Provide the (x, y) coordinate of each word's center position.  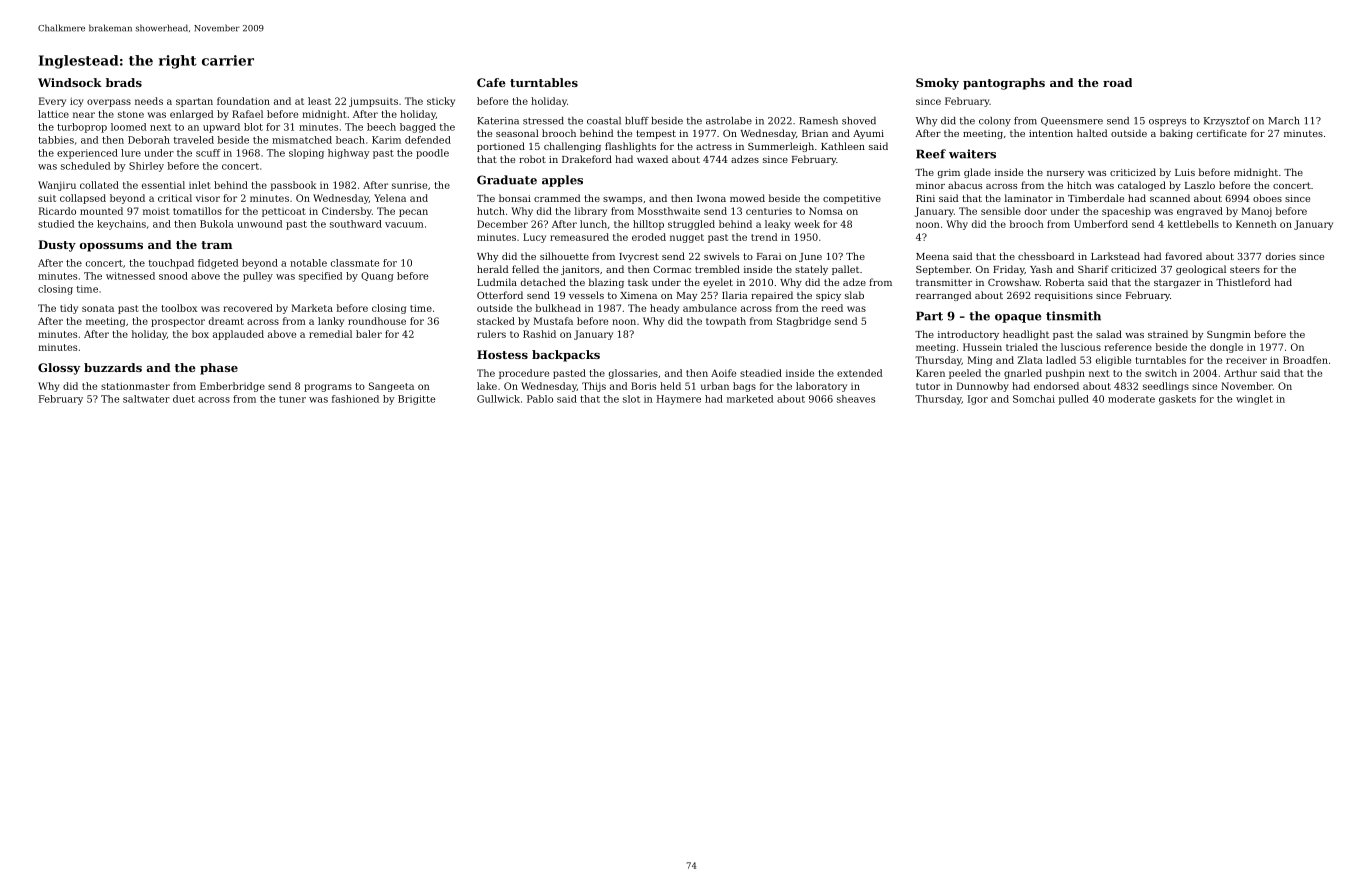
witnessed (130, 276)
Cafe (491, 82)
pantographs (1004, 84)
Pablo (540, 399)
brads (124, 82)
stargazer (1177, 283)
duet (184, 399)
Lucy (534, 238)
